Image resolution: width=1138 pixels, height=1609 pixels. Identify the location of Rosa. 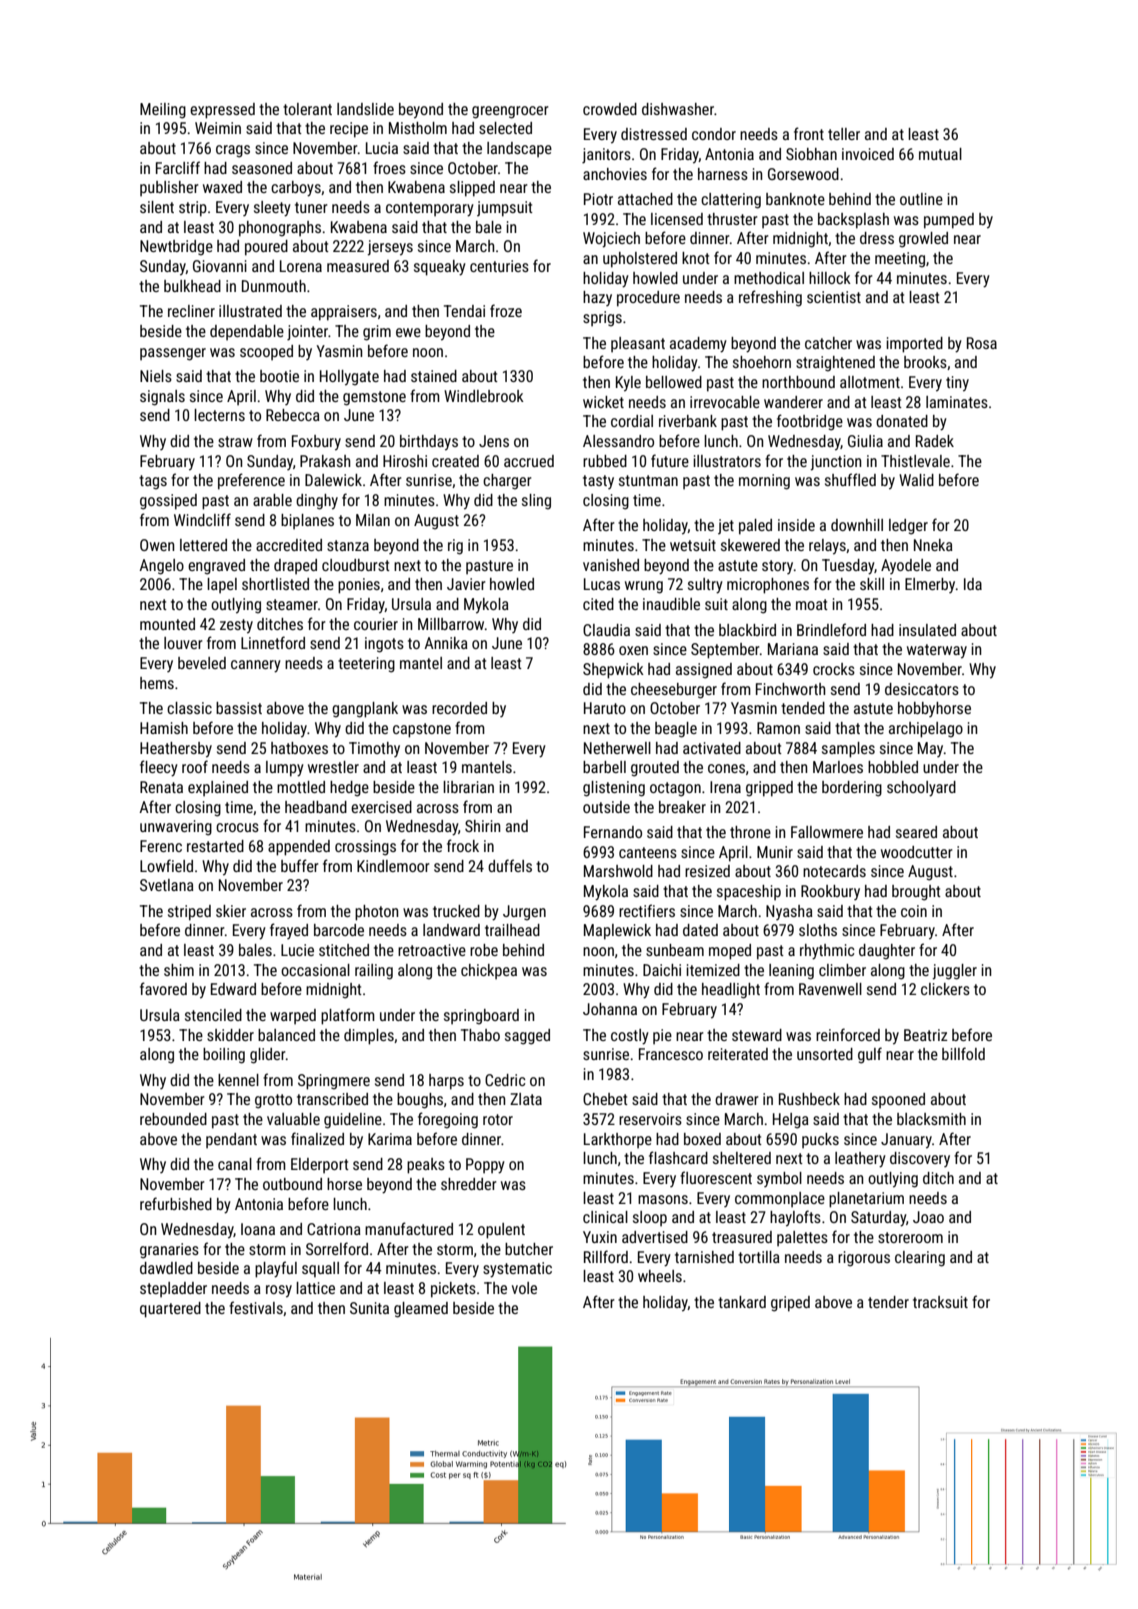
(982, 343).
